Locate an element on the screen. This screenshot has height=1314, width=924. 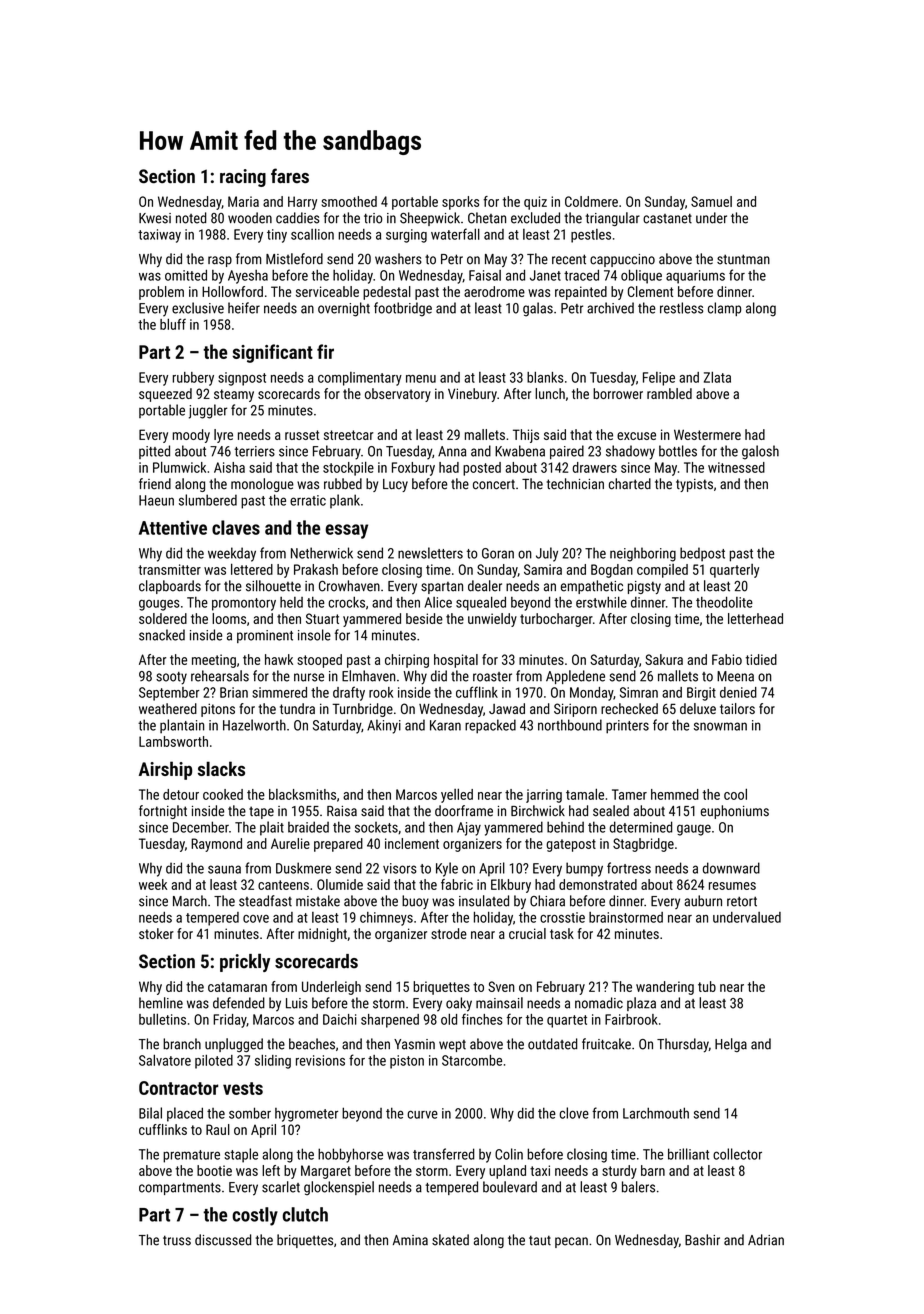
Coldmere is located at coordinates (591, 201).
